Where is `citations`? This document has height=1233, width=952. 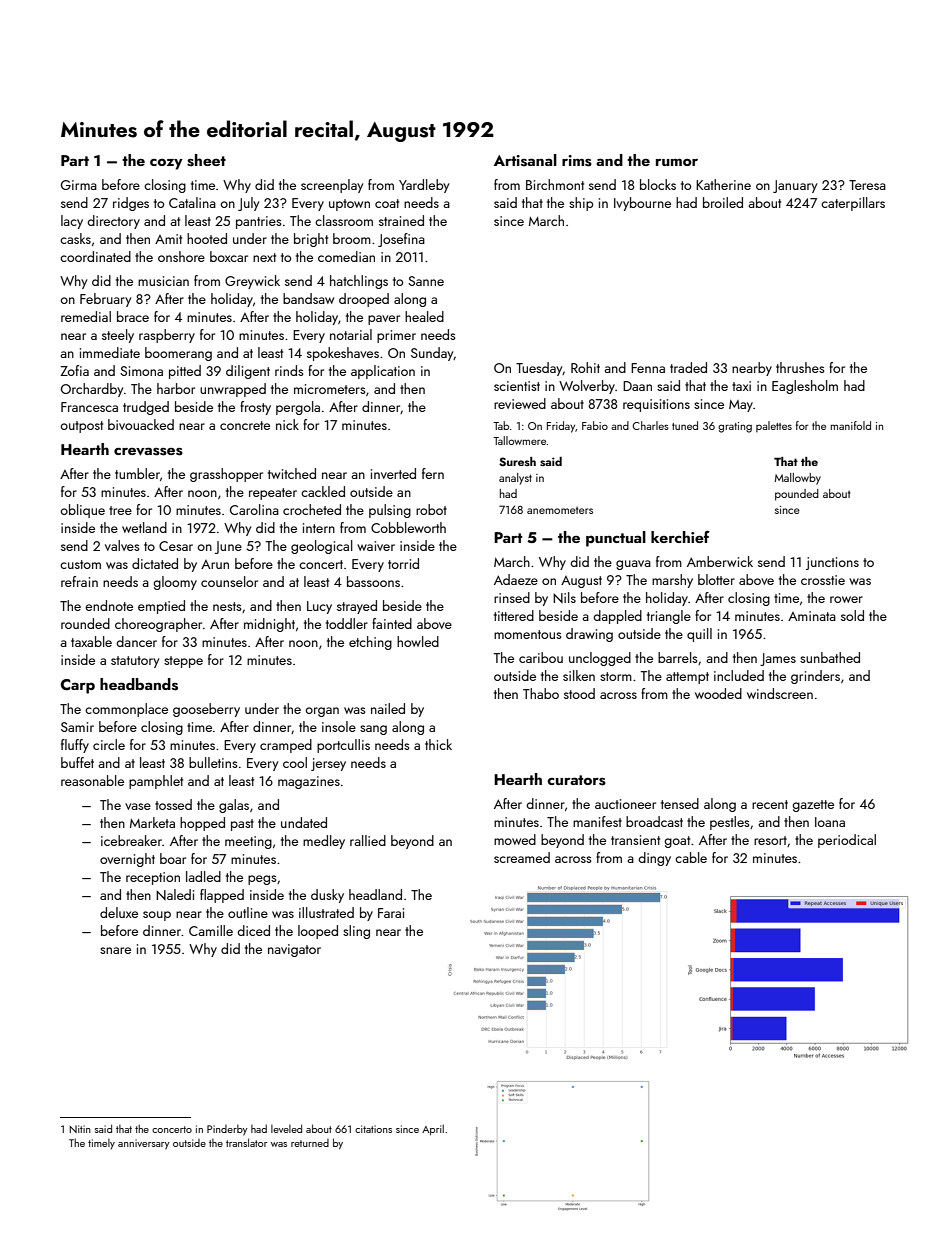
citations is located at coordinates (373, 1129).
